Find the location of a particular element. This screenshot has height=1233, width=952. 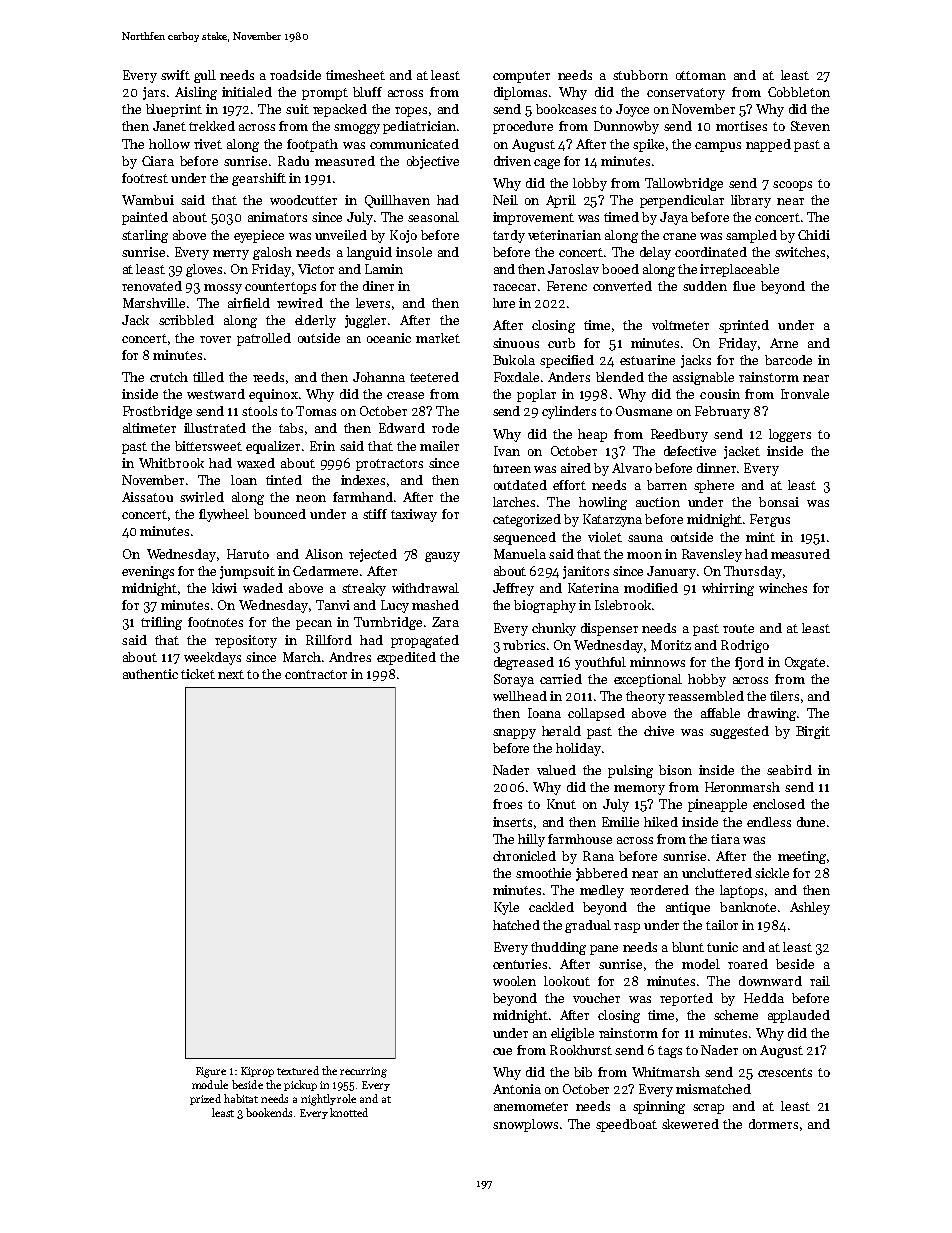

market is located at coordinates (438, 338).
